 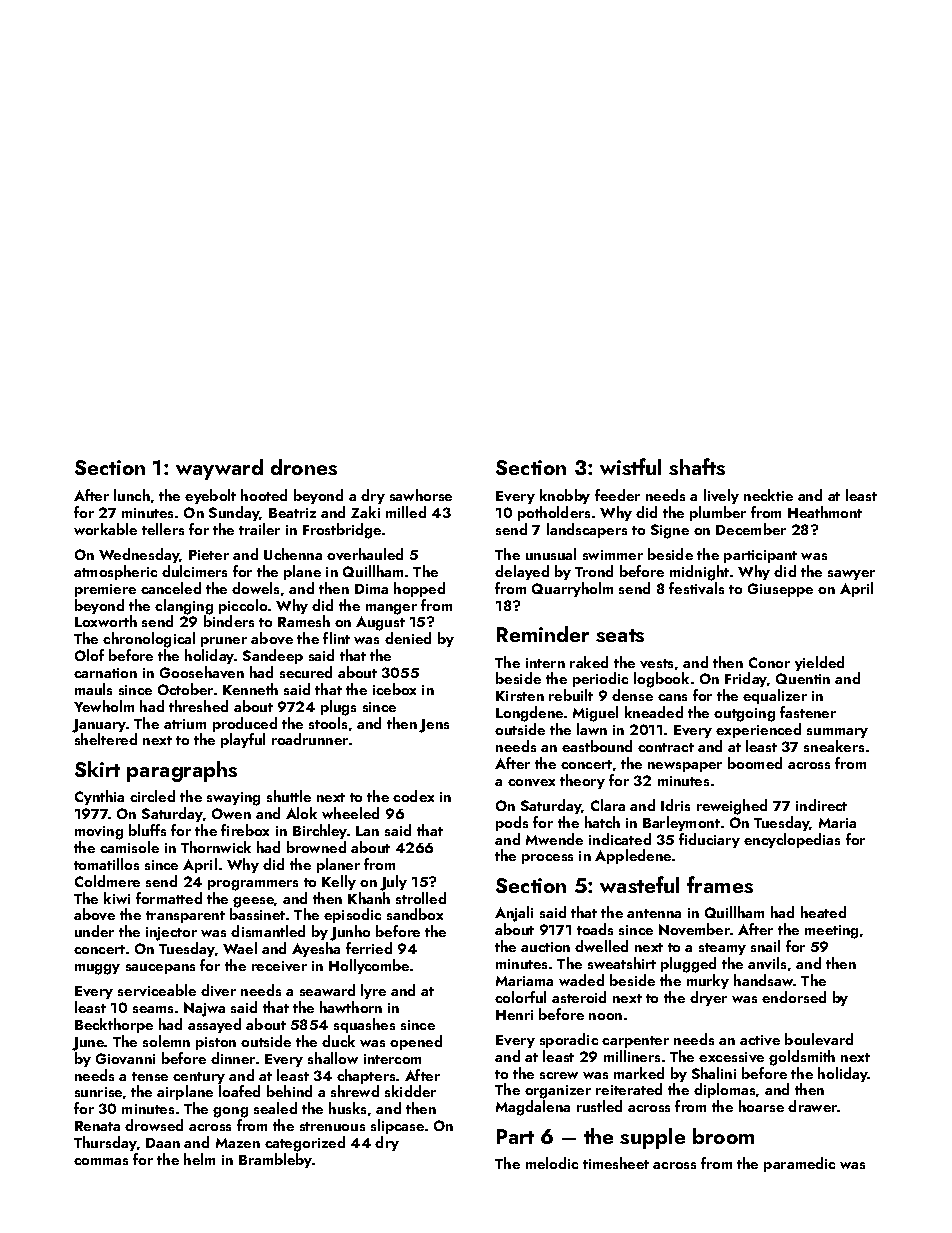 I want to click on Signe, so click(x=670, y=531).
